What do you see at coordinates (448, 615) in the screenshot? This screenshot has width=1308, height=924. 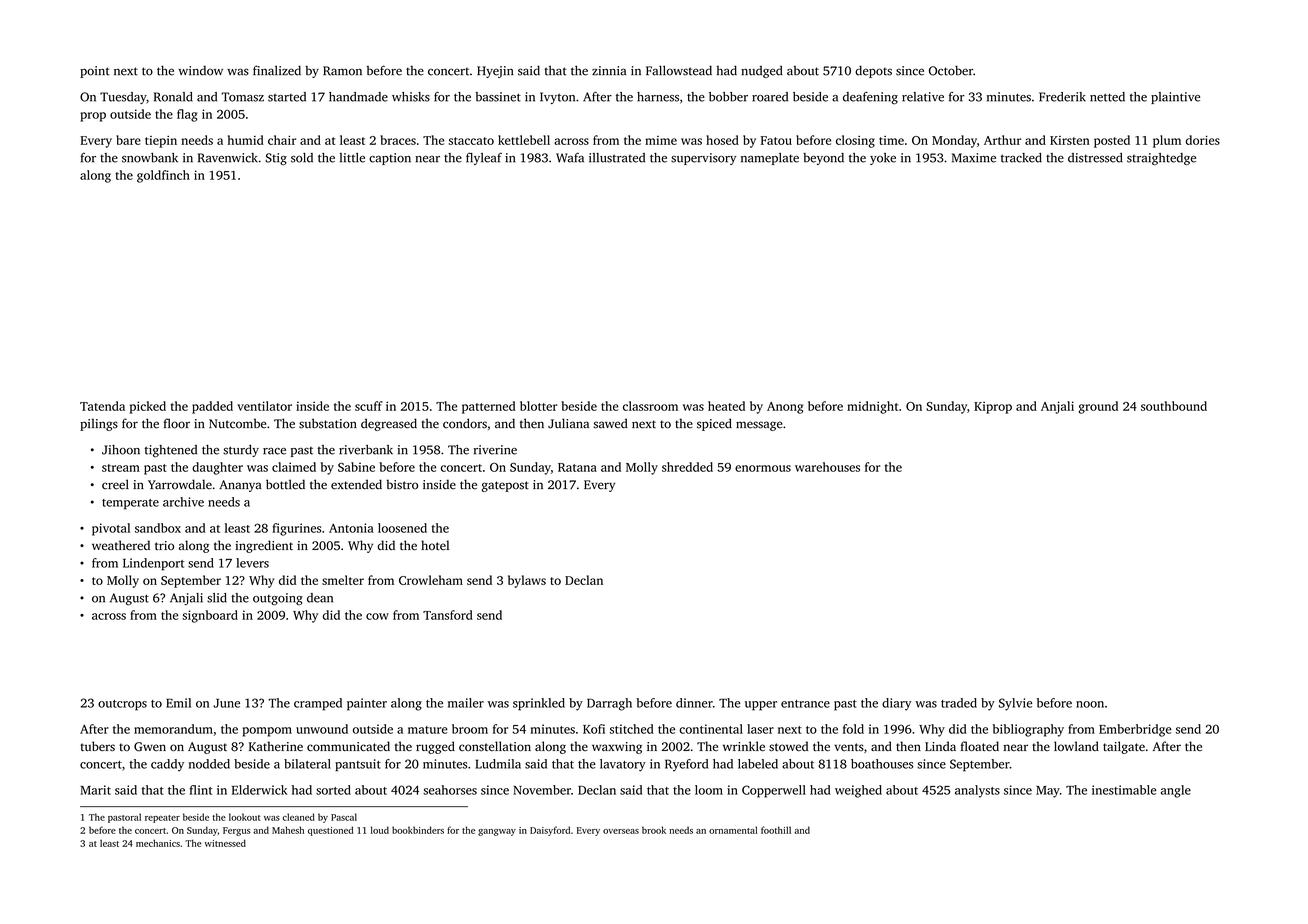 I see `Tansford` at bounding box center [448, 615].
